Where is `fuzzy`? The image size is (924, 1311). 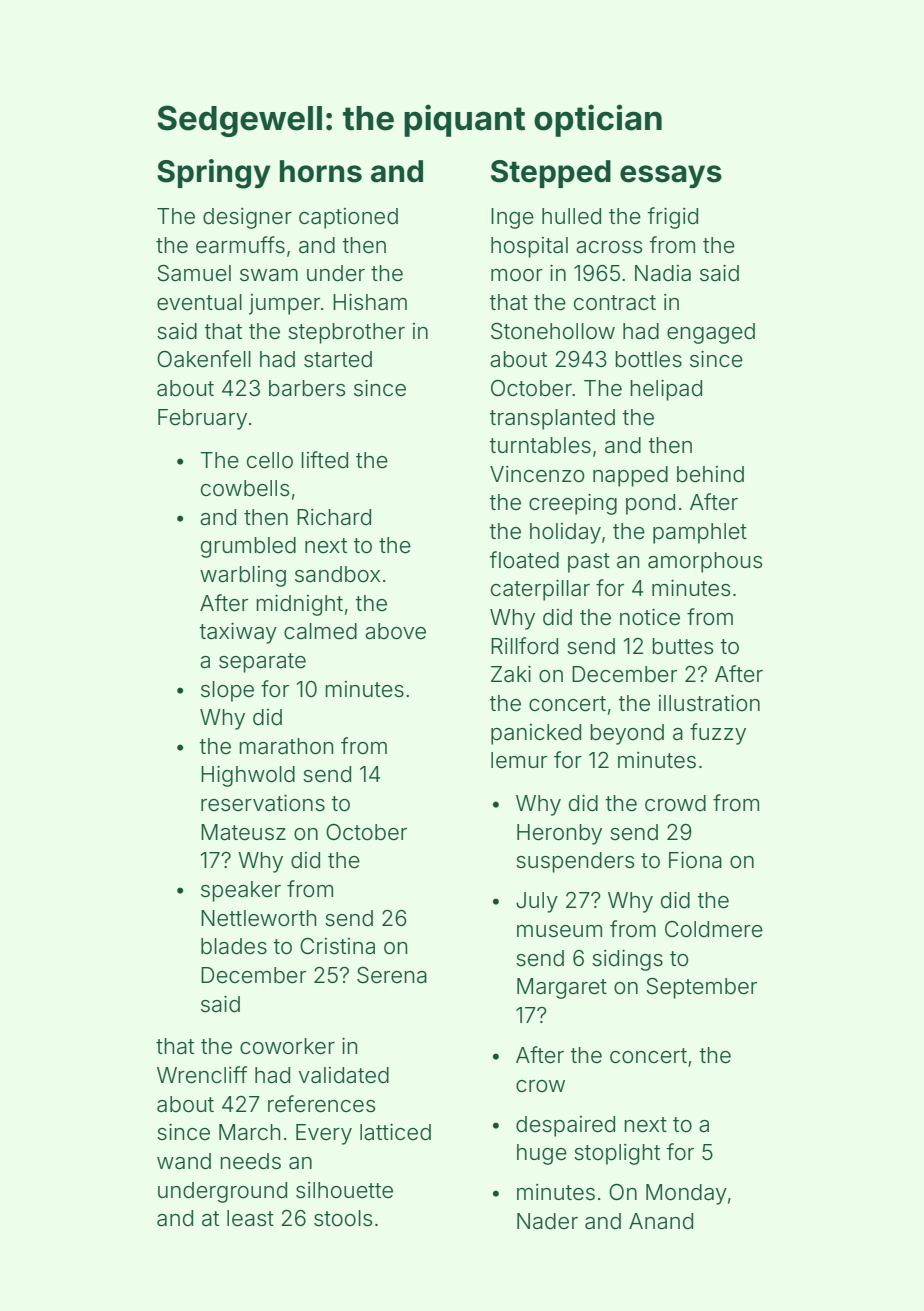
fuzzy is located at coordinates (718, 734).
